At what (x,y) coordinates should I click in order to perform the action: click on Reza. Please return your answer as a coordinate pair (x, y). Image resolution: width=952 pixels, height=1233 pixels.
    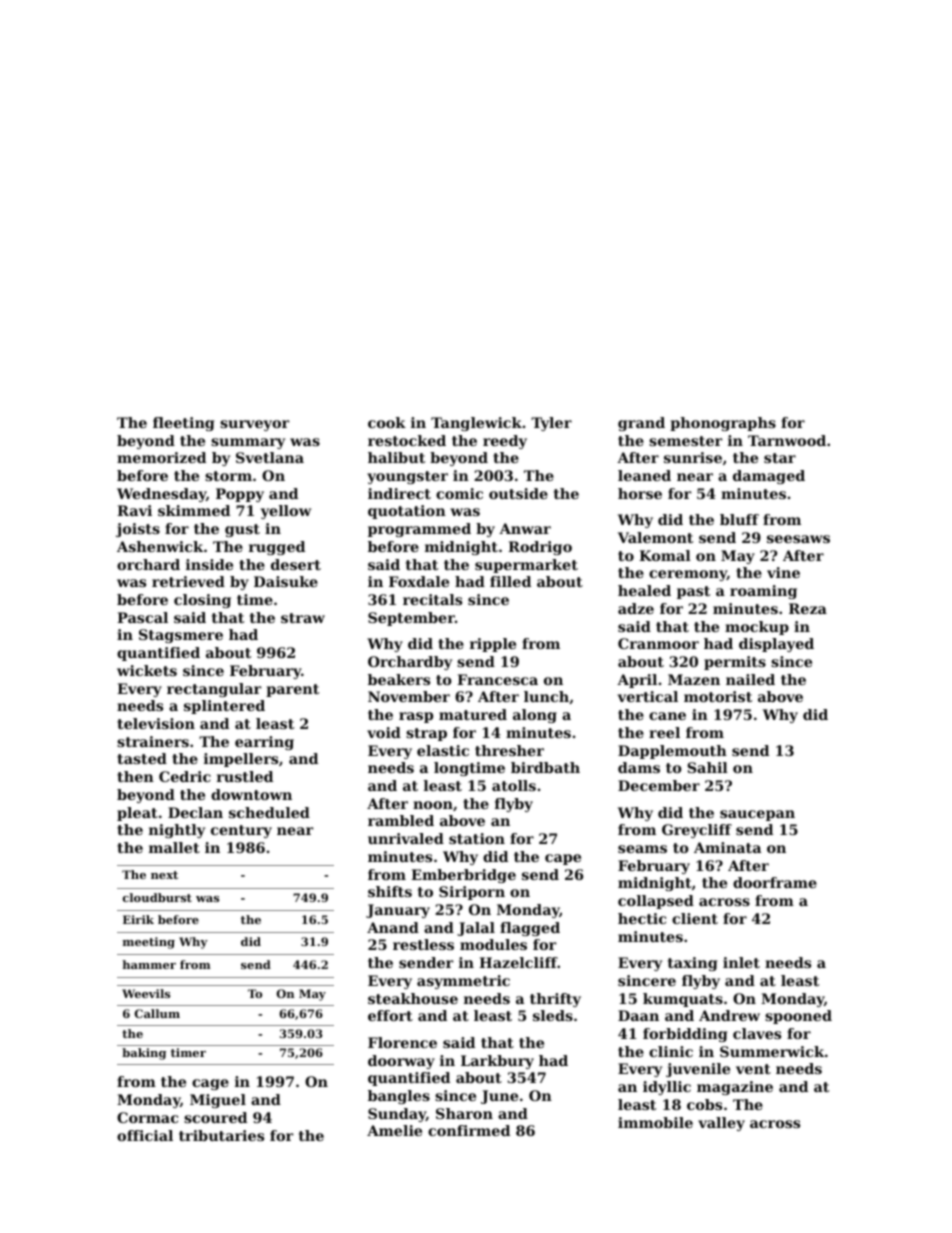
    Looking at the image, I should click on (808, 608).
